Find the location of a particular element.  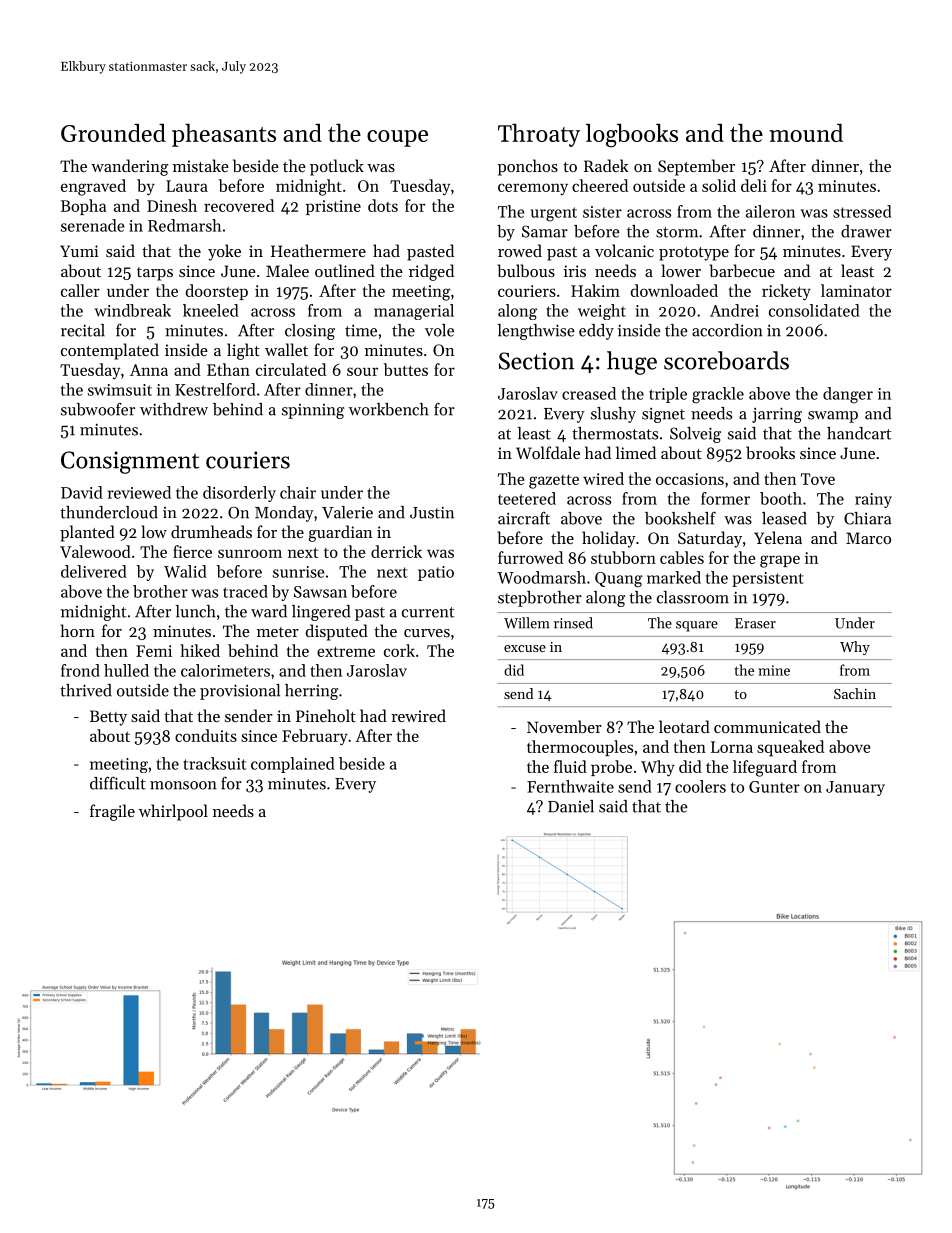

workbench is located at coordinates (389, 409).
